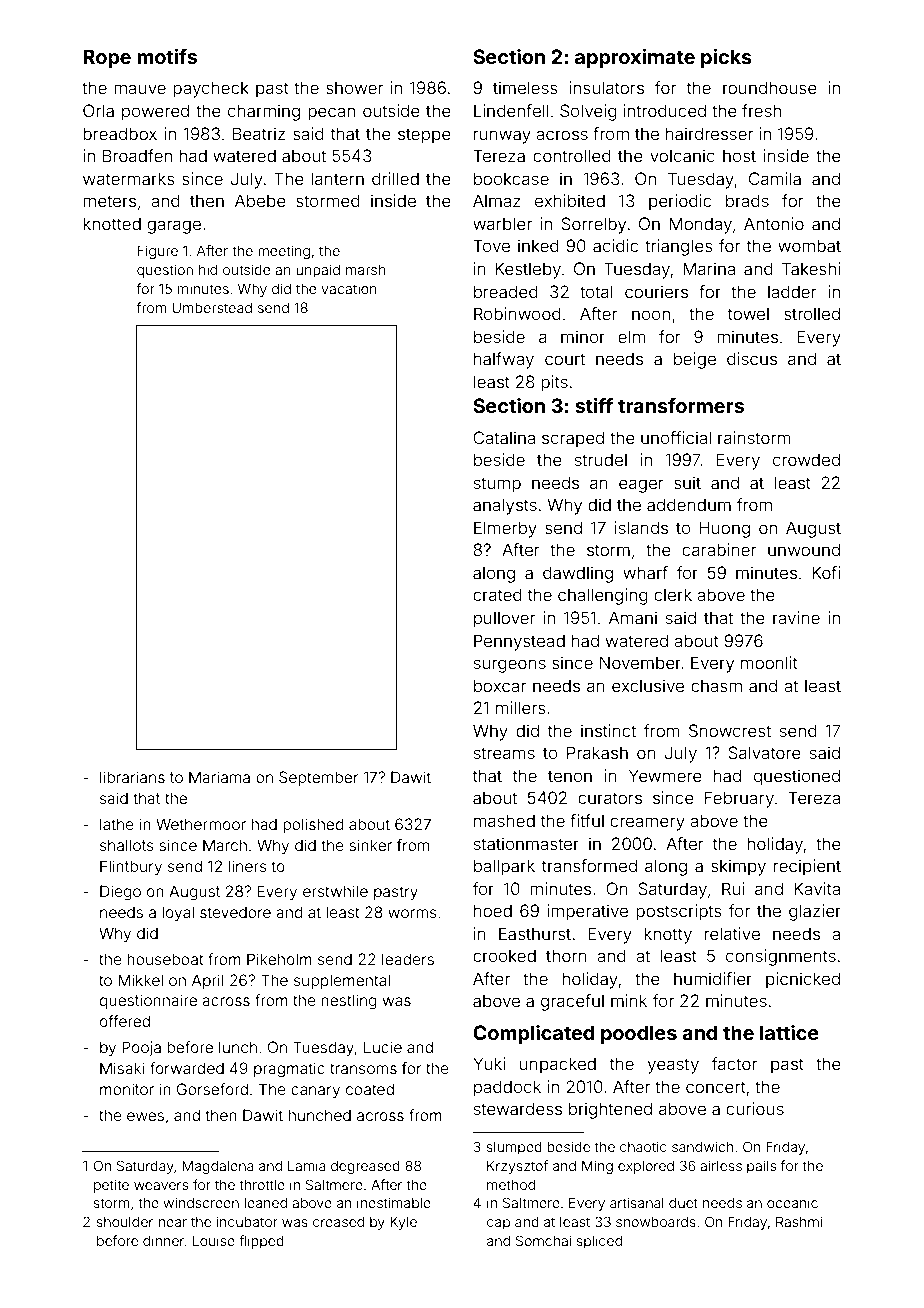 The width and height of the screenshot is (924, 1308). What do you see at coordinates (726, 58) in the screenshot?
I see `picks` at bounding box center [726, 58].
